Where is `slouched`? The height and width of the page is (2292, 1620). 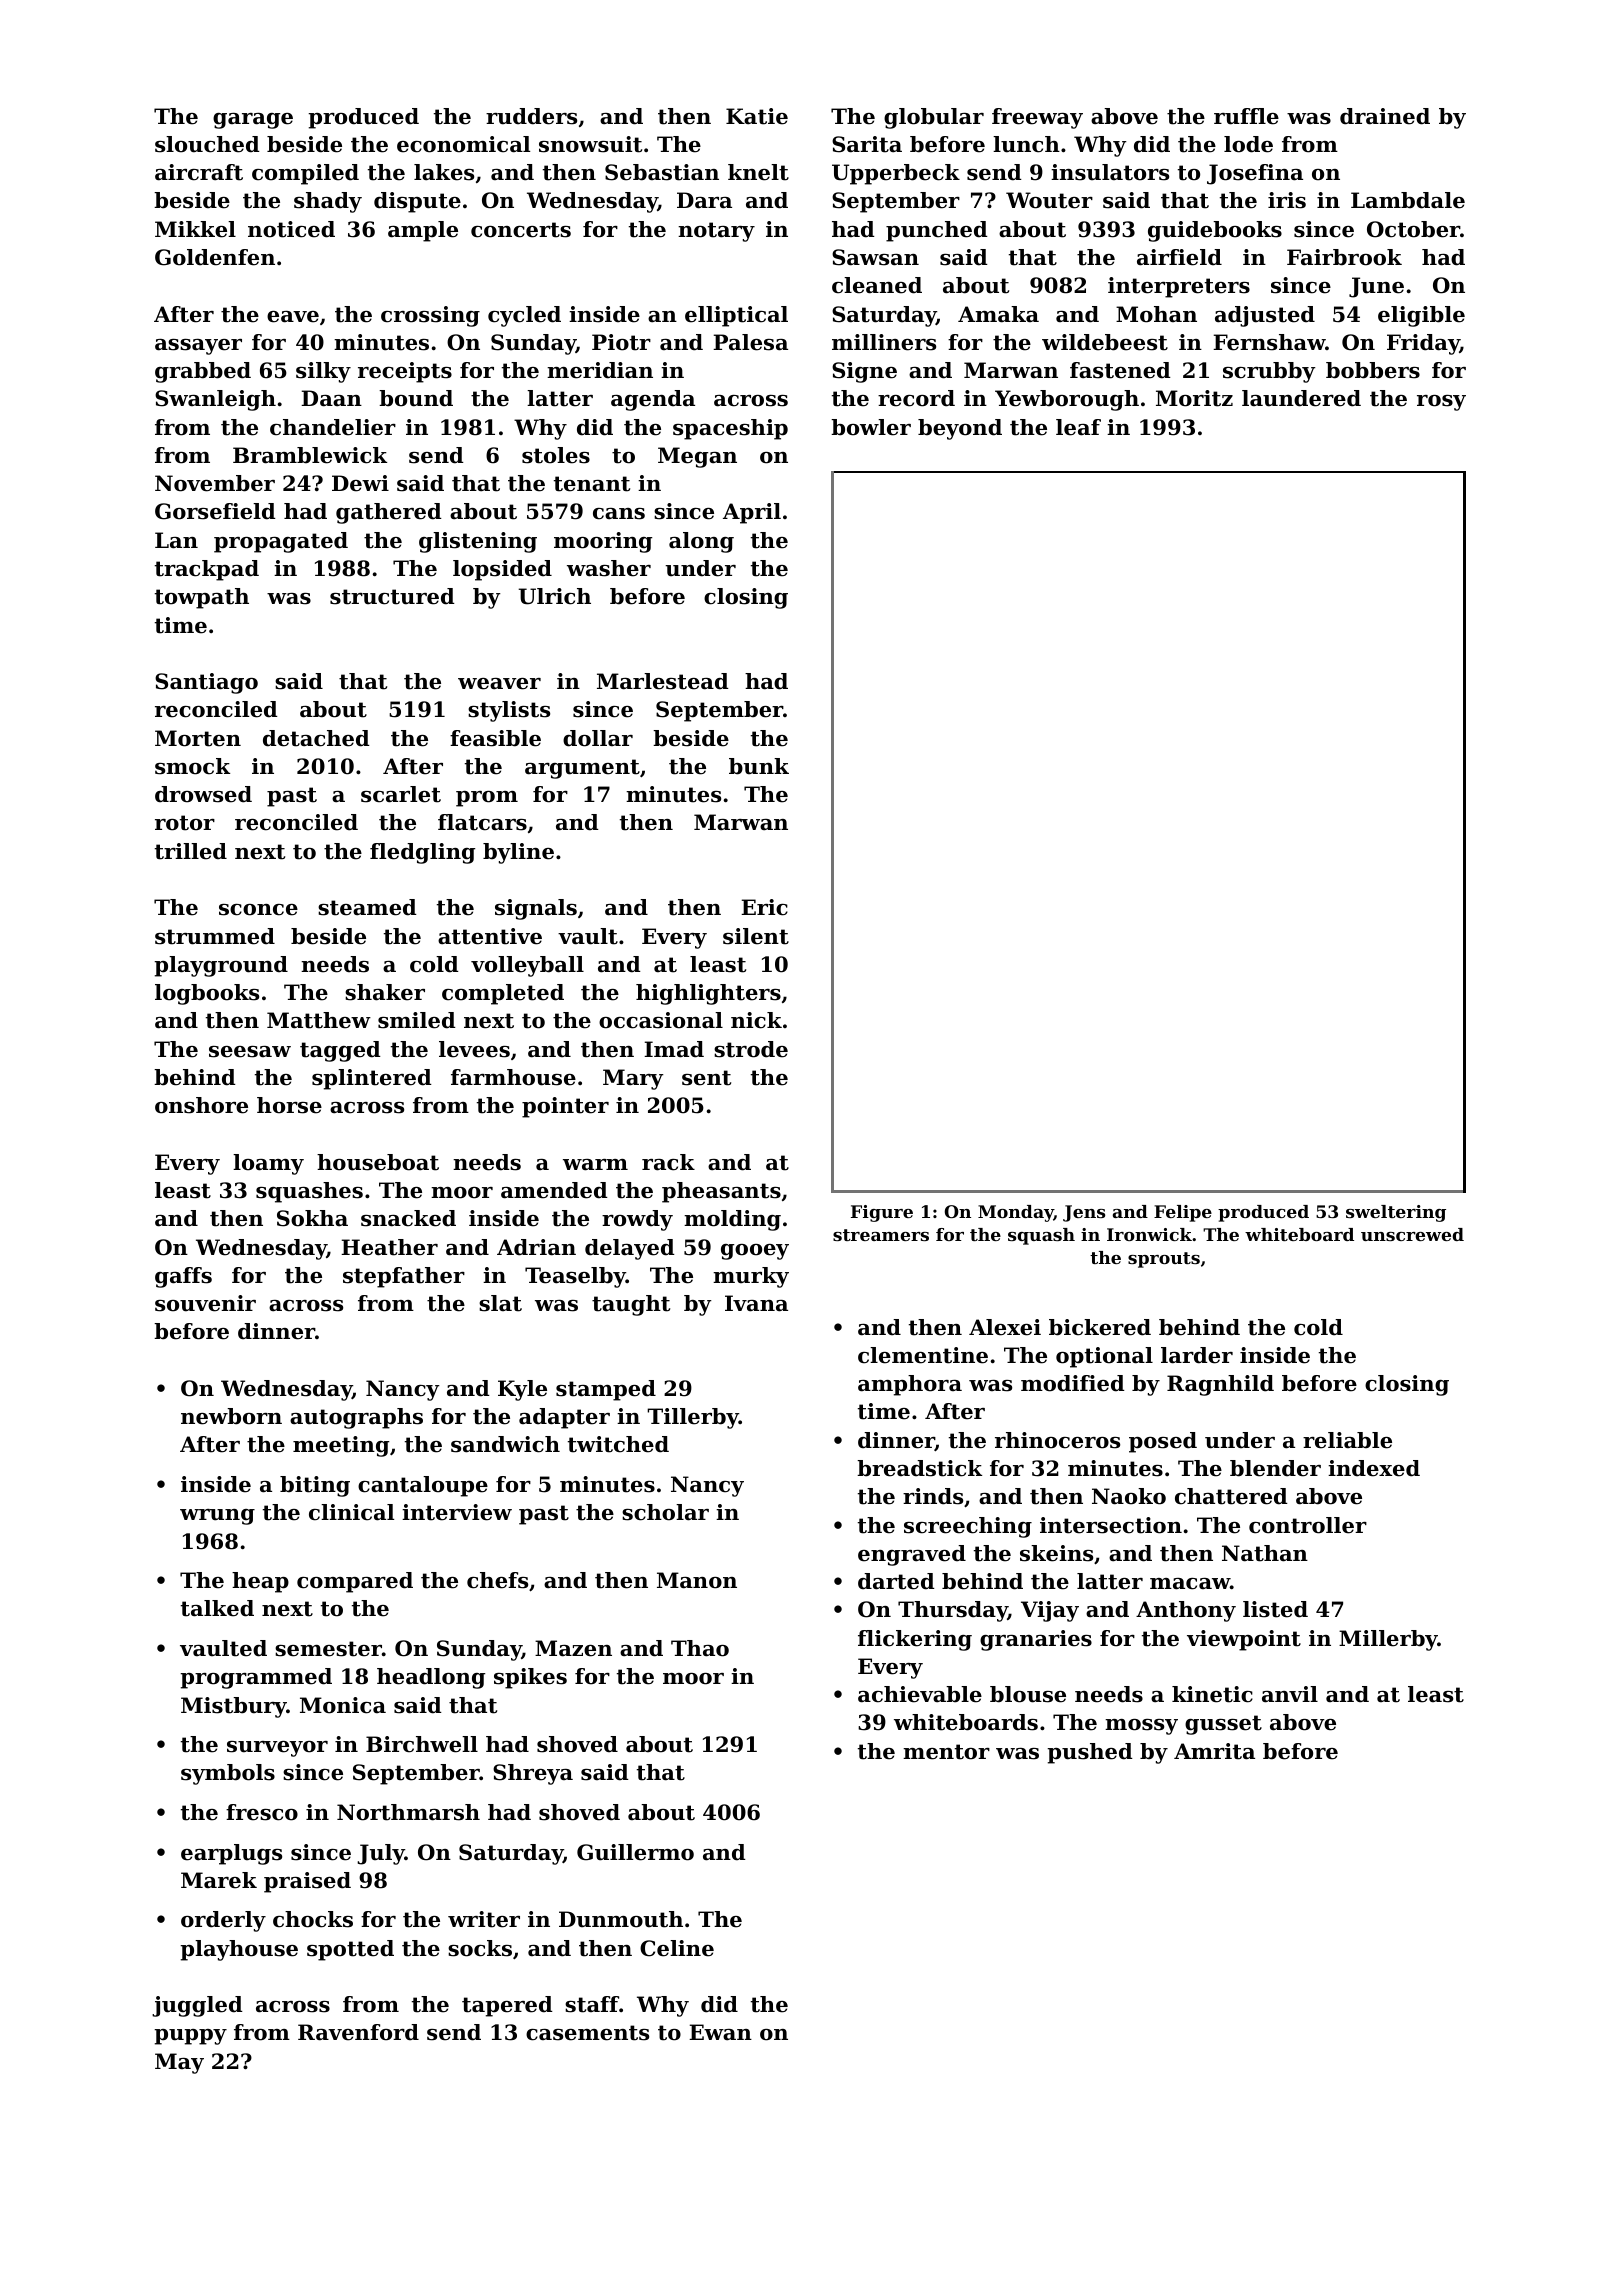
slouched is located at coordinates (207, 144).
